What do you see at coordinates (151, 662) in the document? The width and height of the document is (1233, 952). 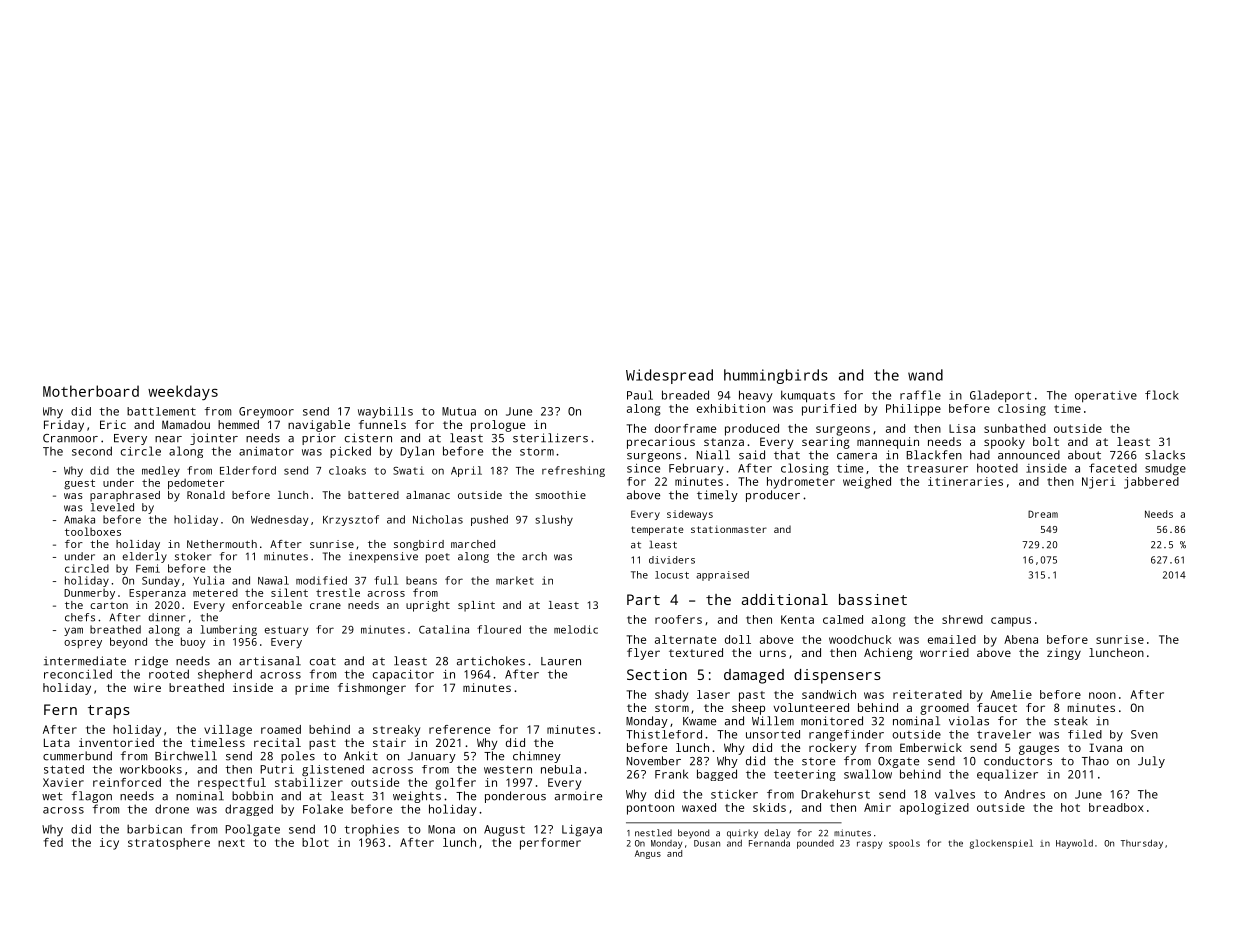 I see `ridge` at bounding box center [151, 662].
